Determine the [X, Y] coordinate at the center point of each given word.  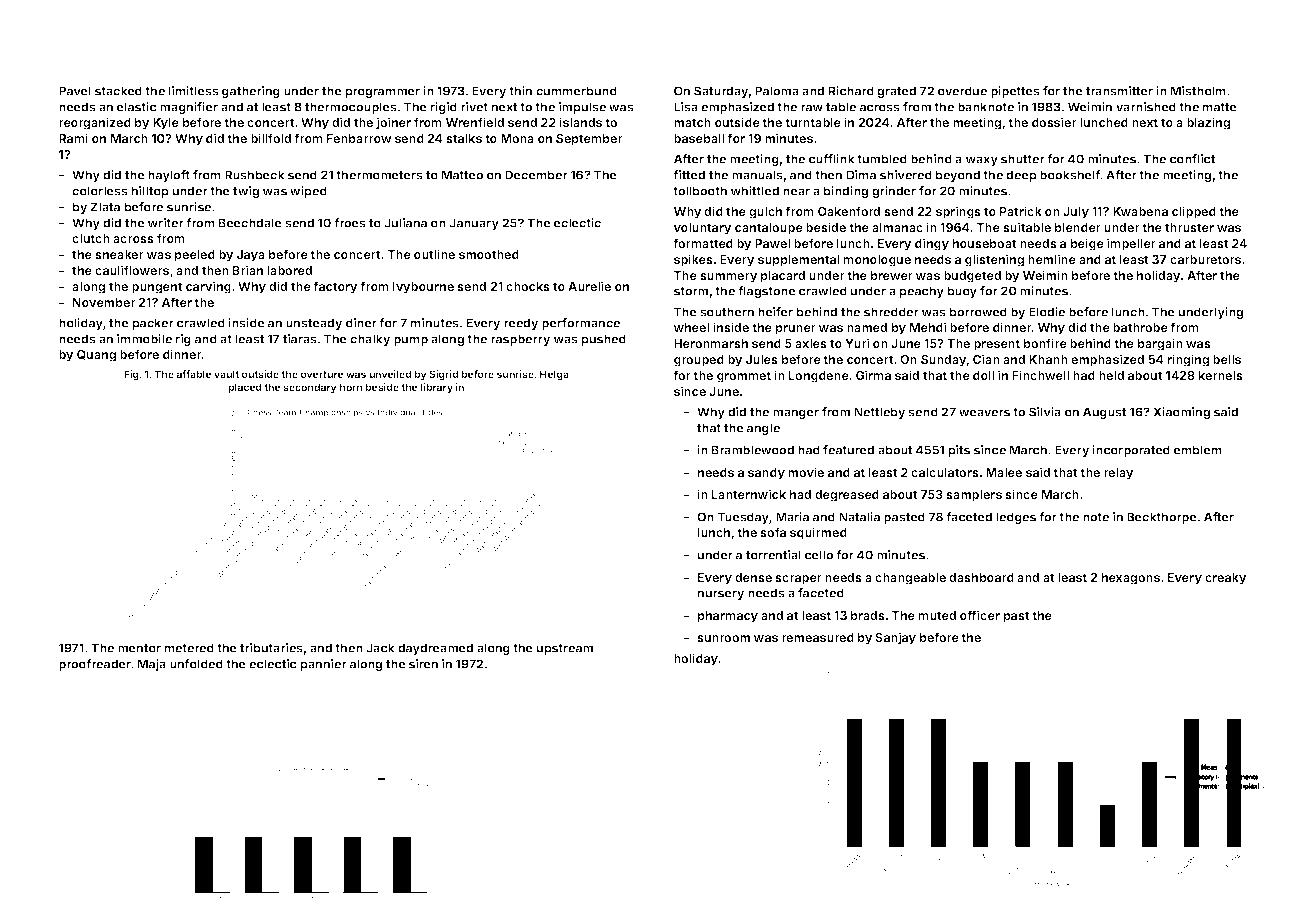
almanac [897, 227]
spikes [693, 260]
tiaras [300, 339]
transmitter [1119, 91]
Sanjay [895, 638]
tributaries [272, 649]
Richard [851, 91]
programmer [383, 93]
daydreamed [435, 649]
